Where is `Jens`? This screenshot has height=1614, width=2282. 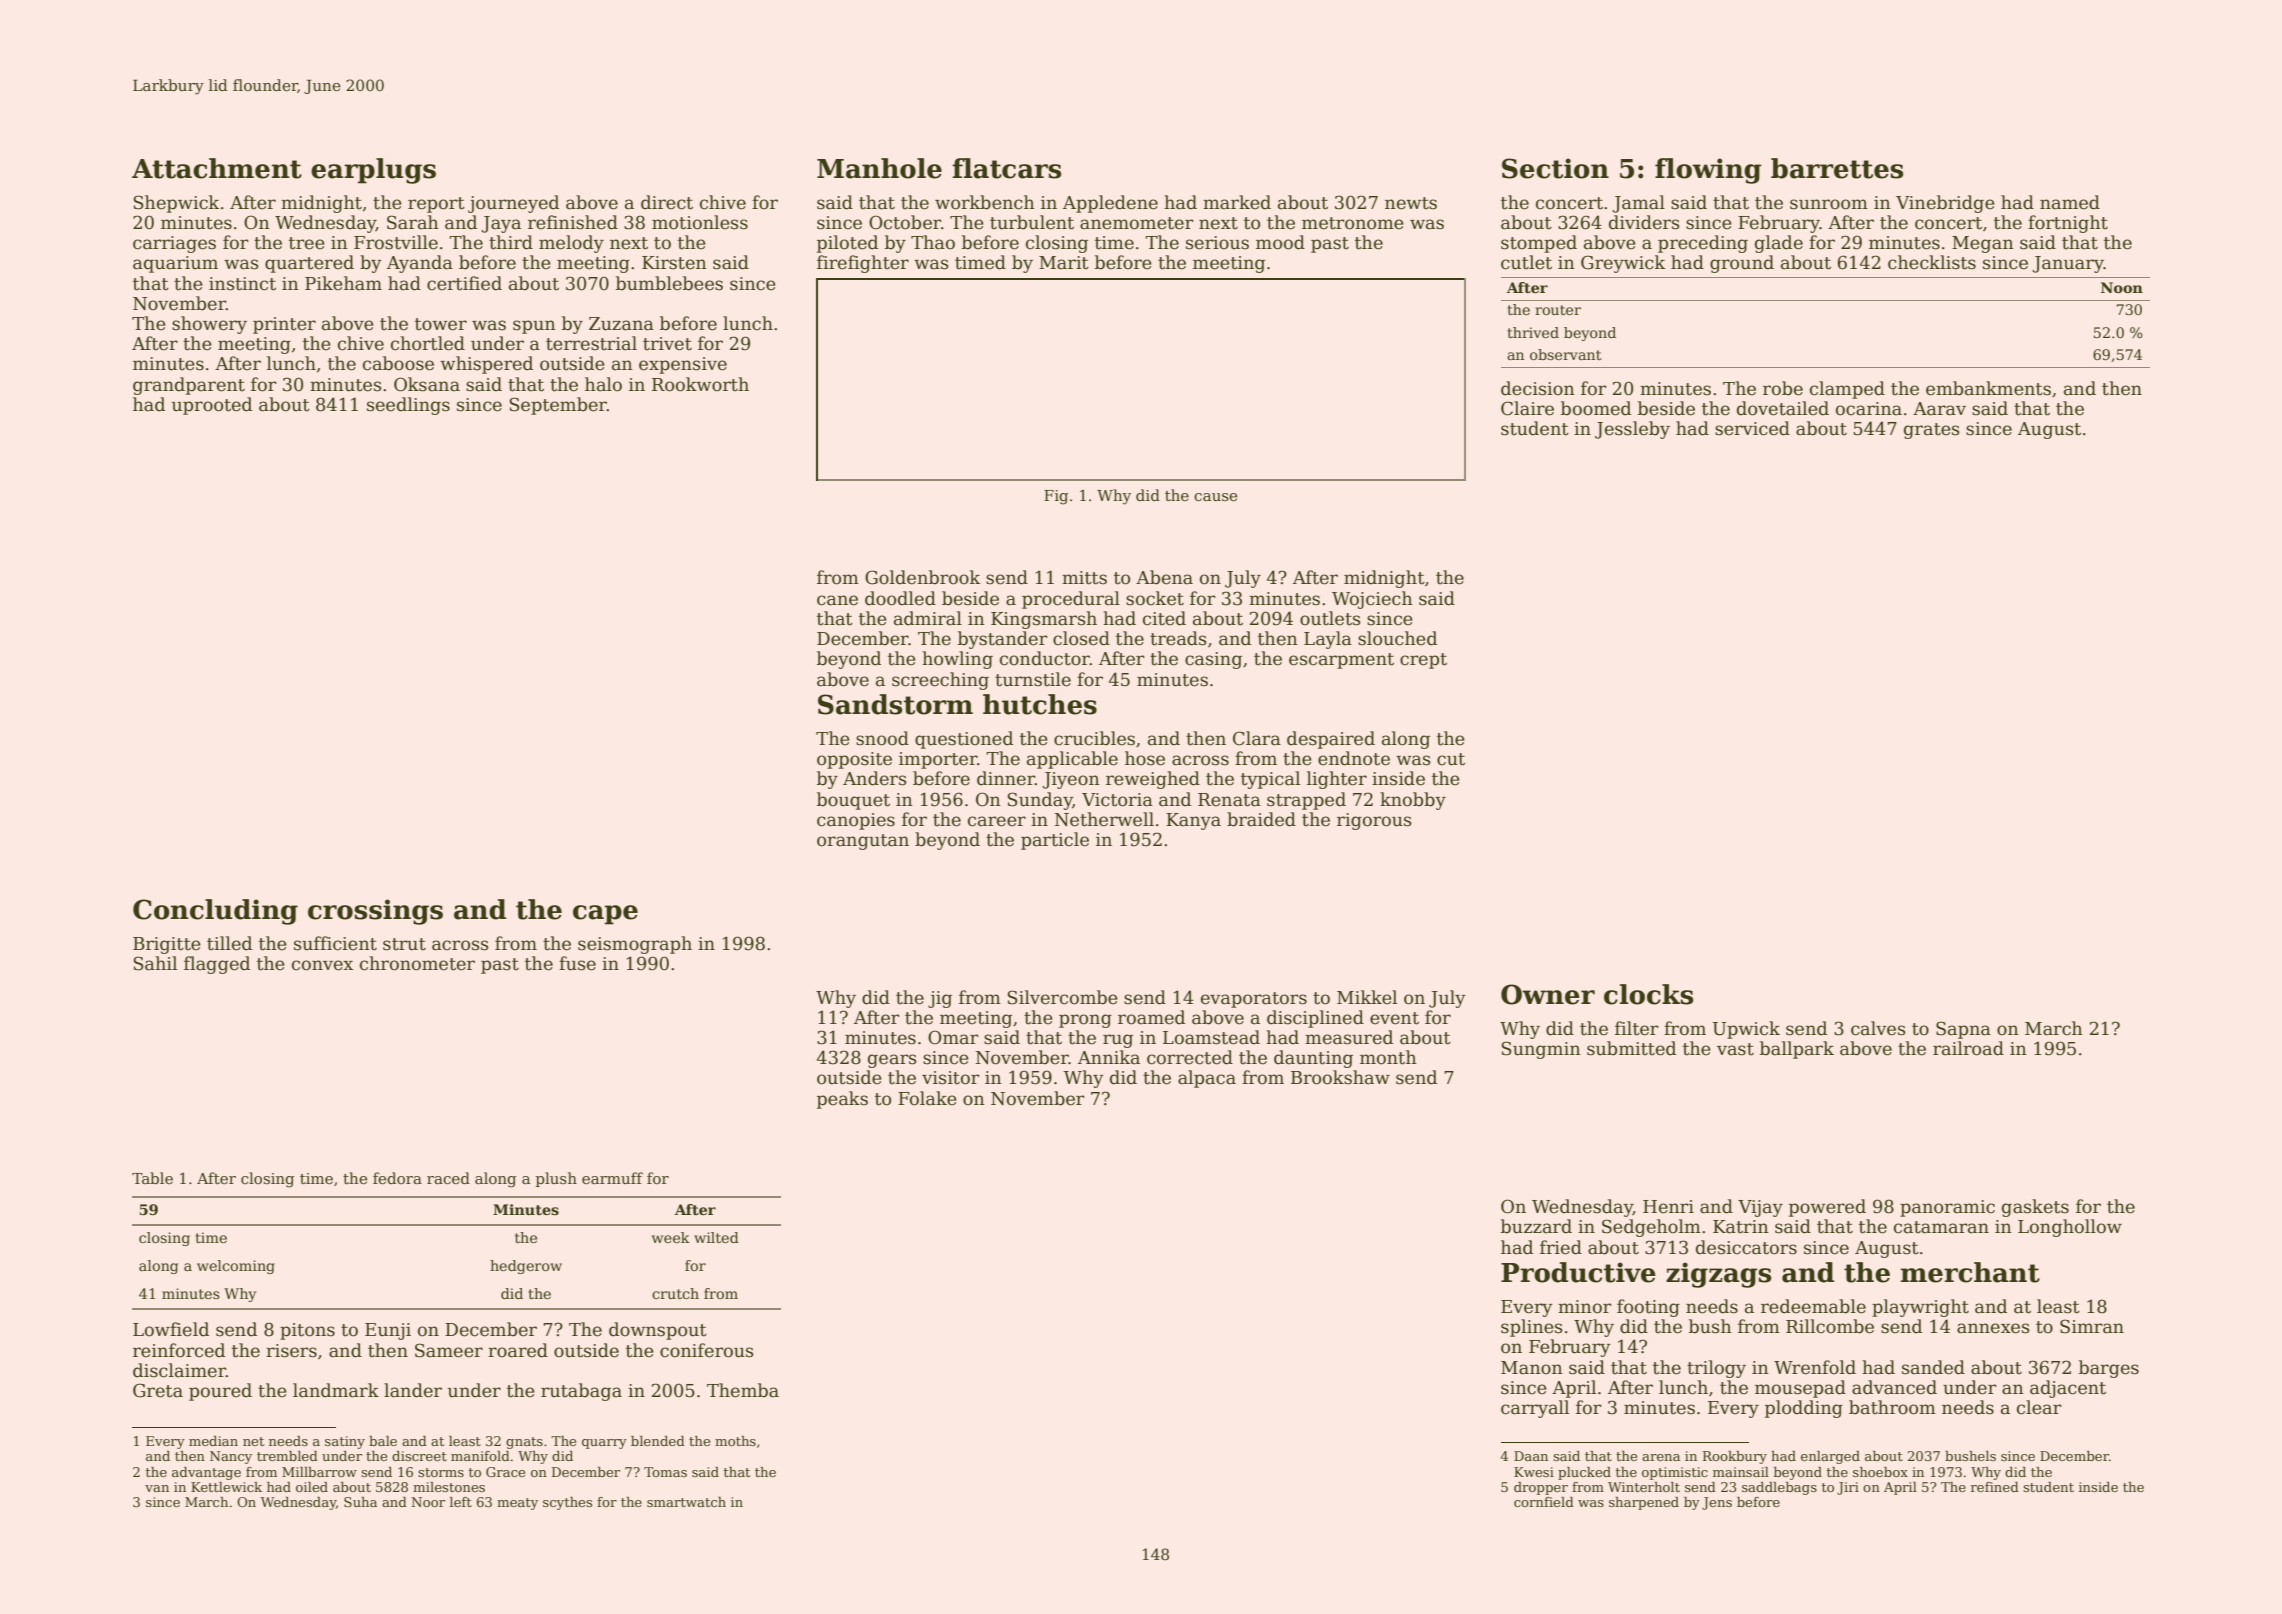 Jens is located at coordinates (1717, 1503).
